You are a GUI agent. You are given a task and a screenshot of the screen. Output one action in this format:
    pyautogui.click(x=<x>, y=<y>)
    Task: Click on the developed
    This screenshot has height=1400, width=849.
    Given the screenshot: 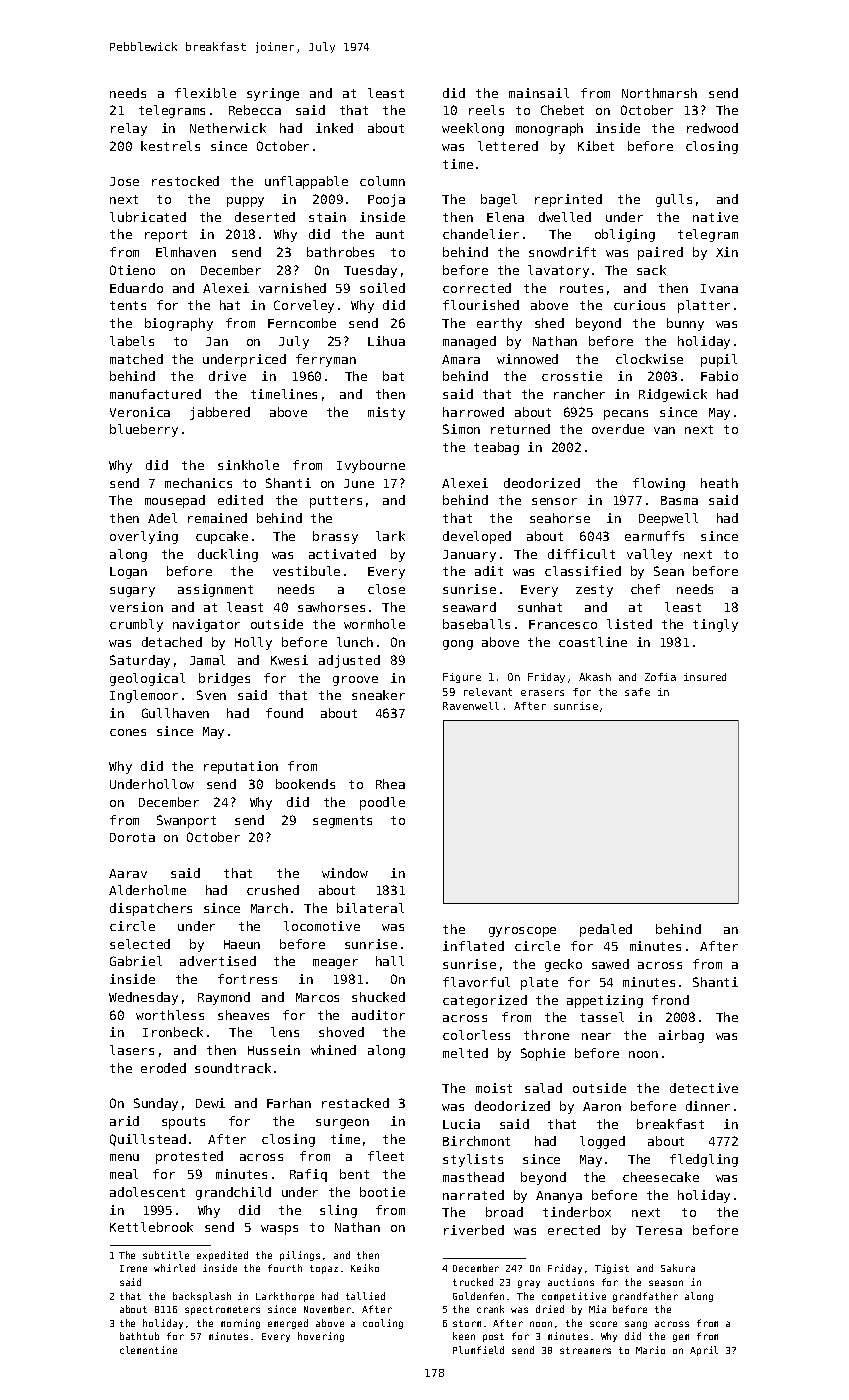 What is the action you would take?
    pyautogui.click(x=477, y=537)
